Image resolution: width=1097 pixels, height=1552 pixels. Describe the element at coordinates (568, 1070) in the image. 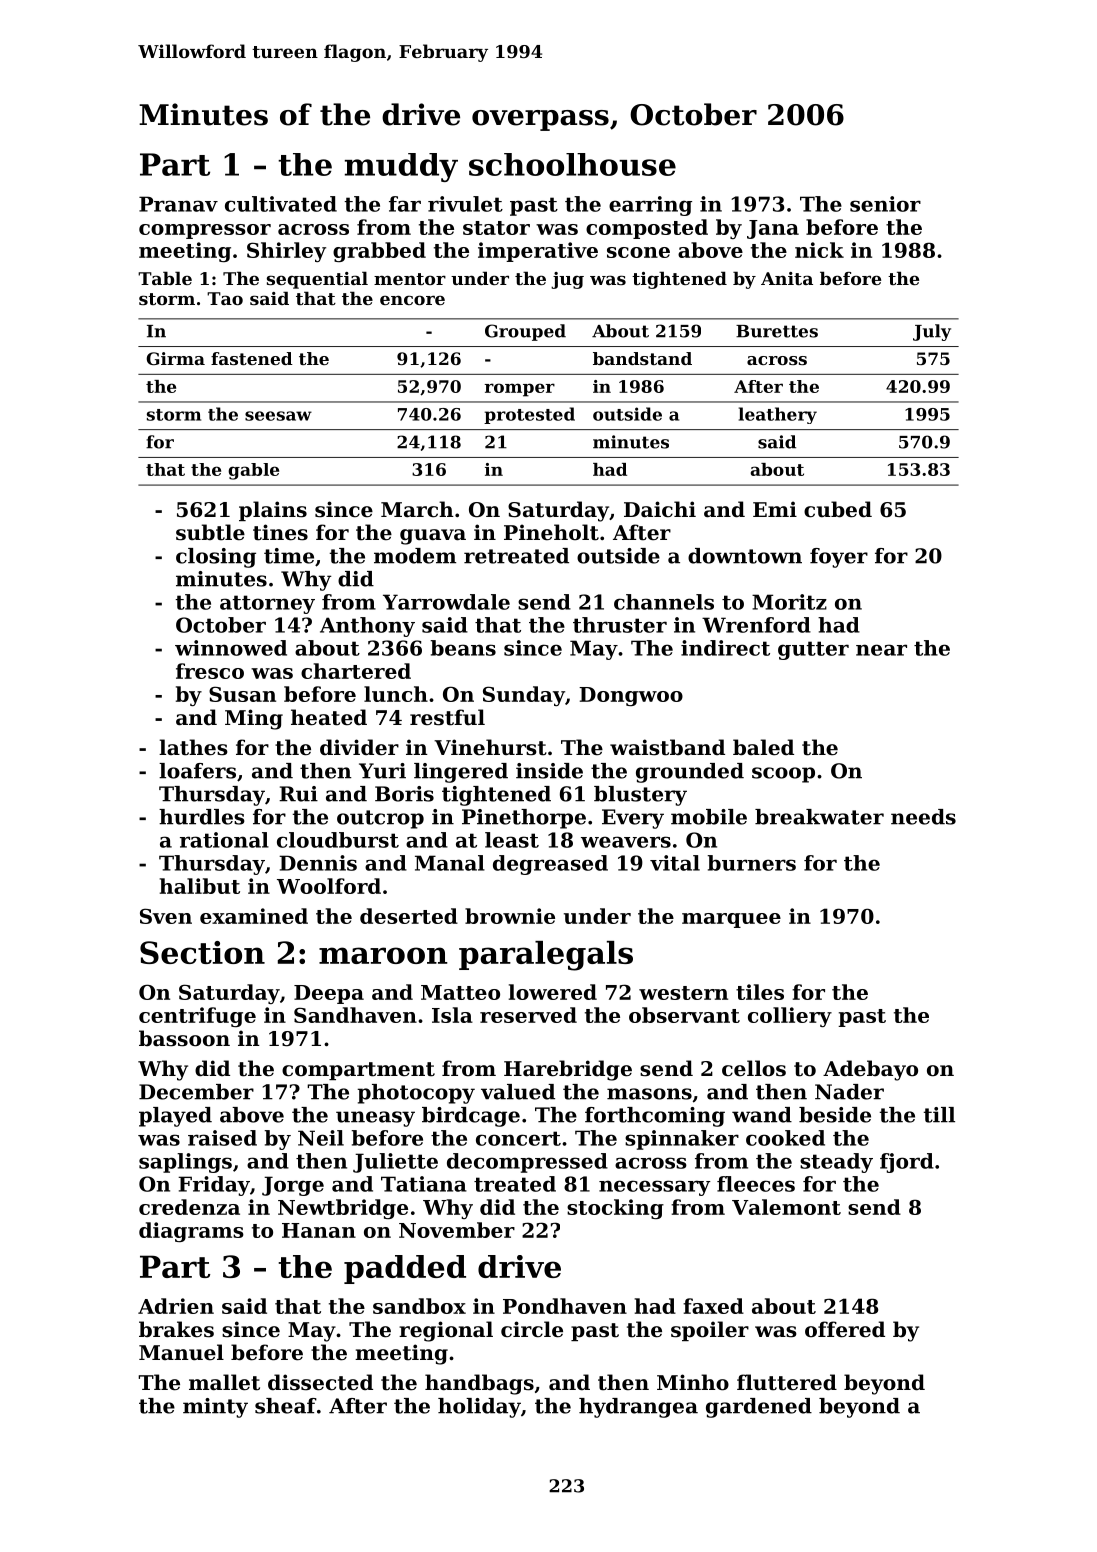

I see `Harebridge` at that location.
